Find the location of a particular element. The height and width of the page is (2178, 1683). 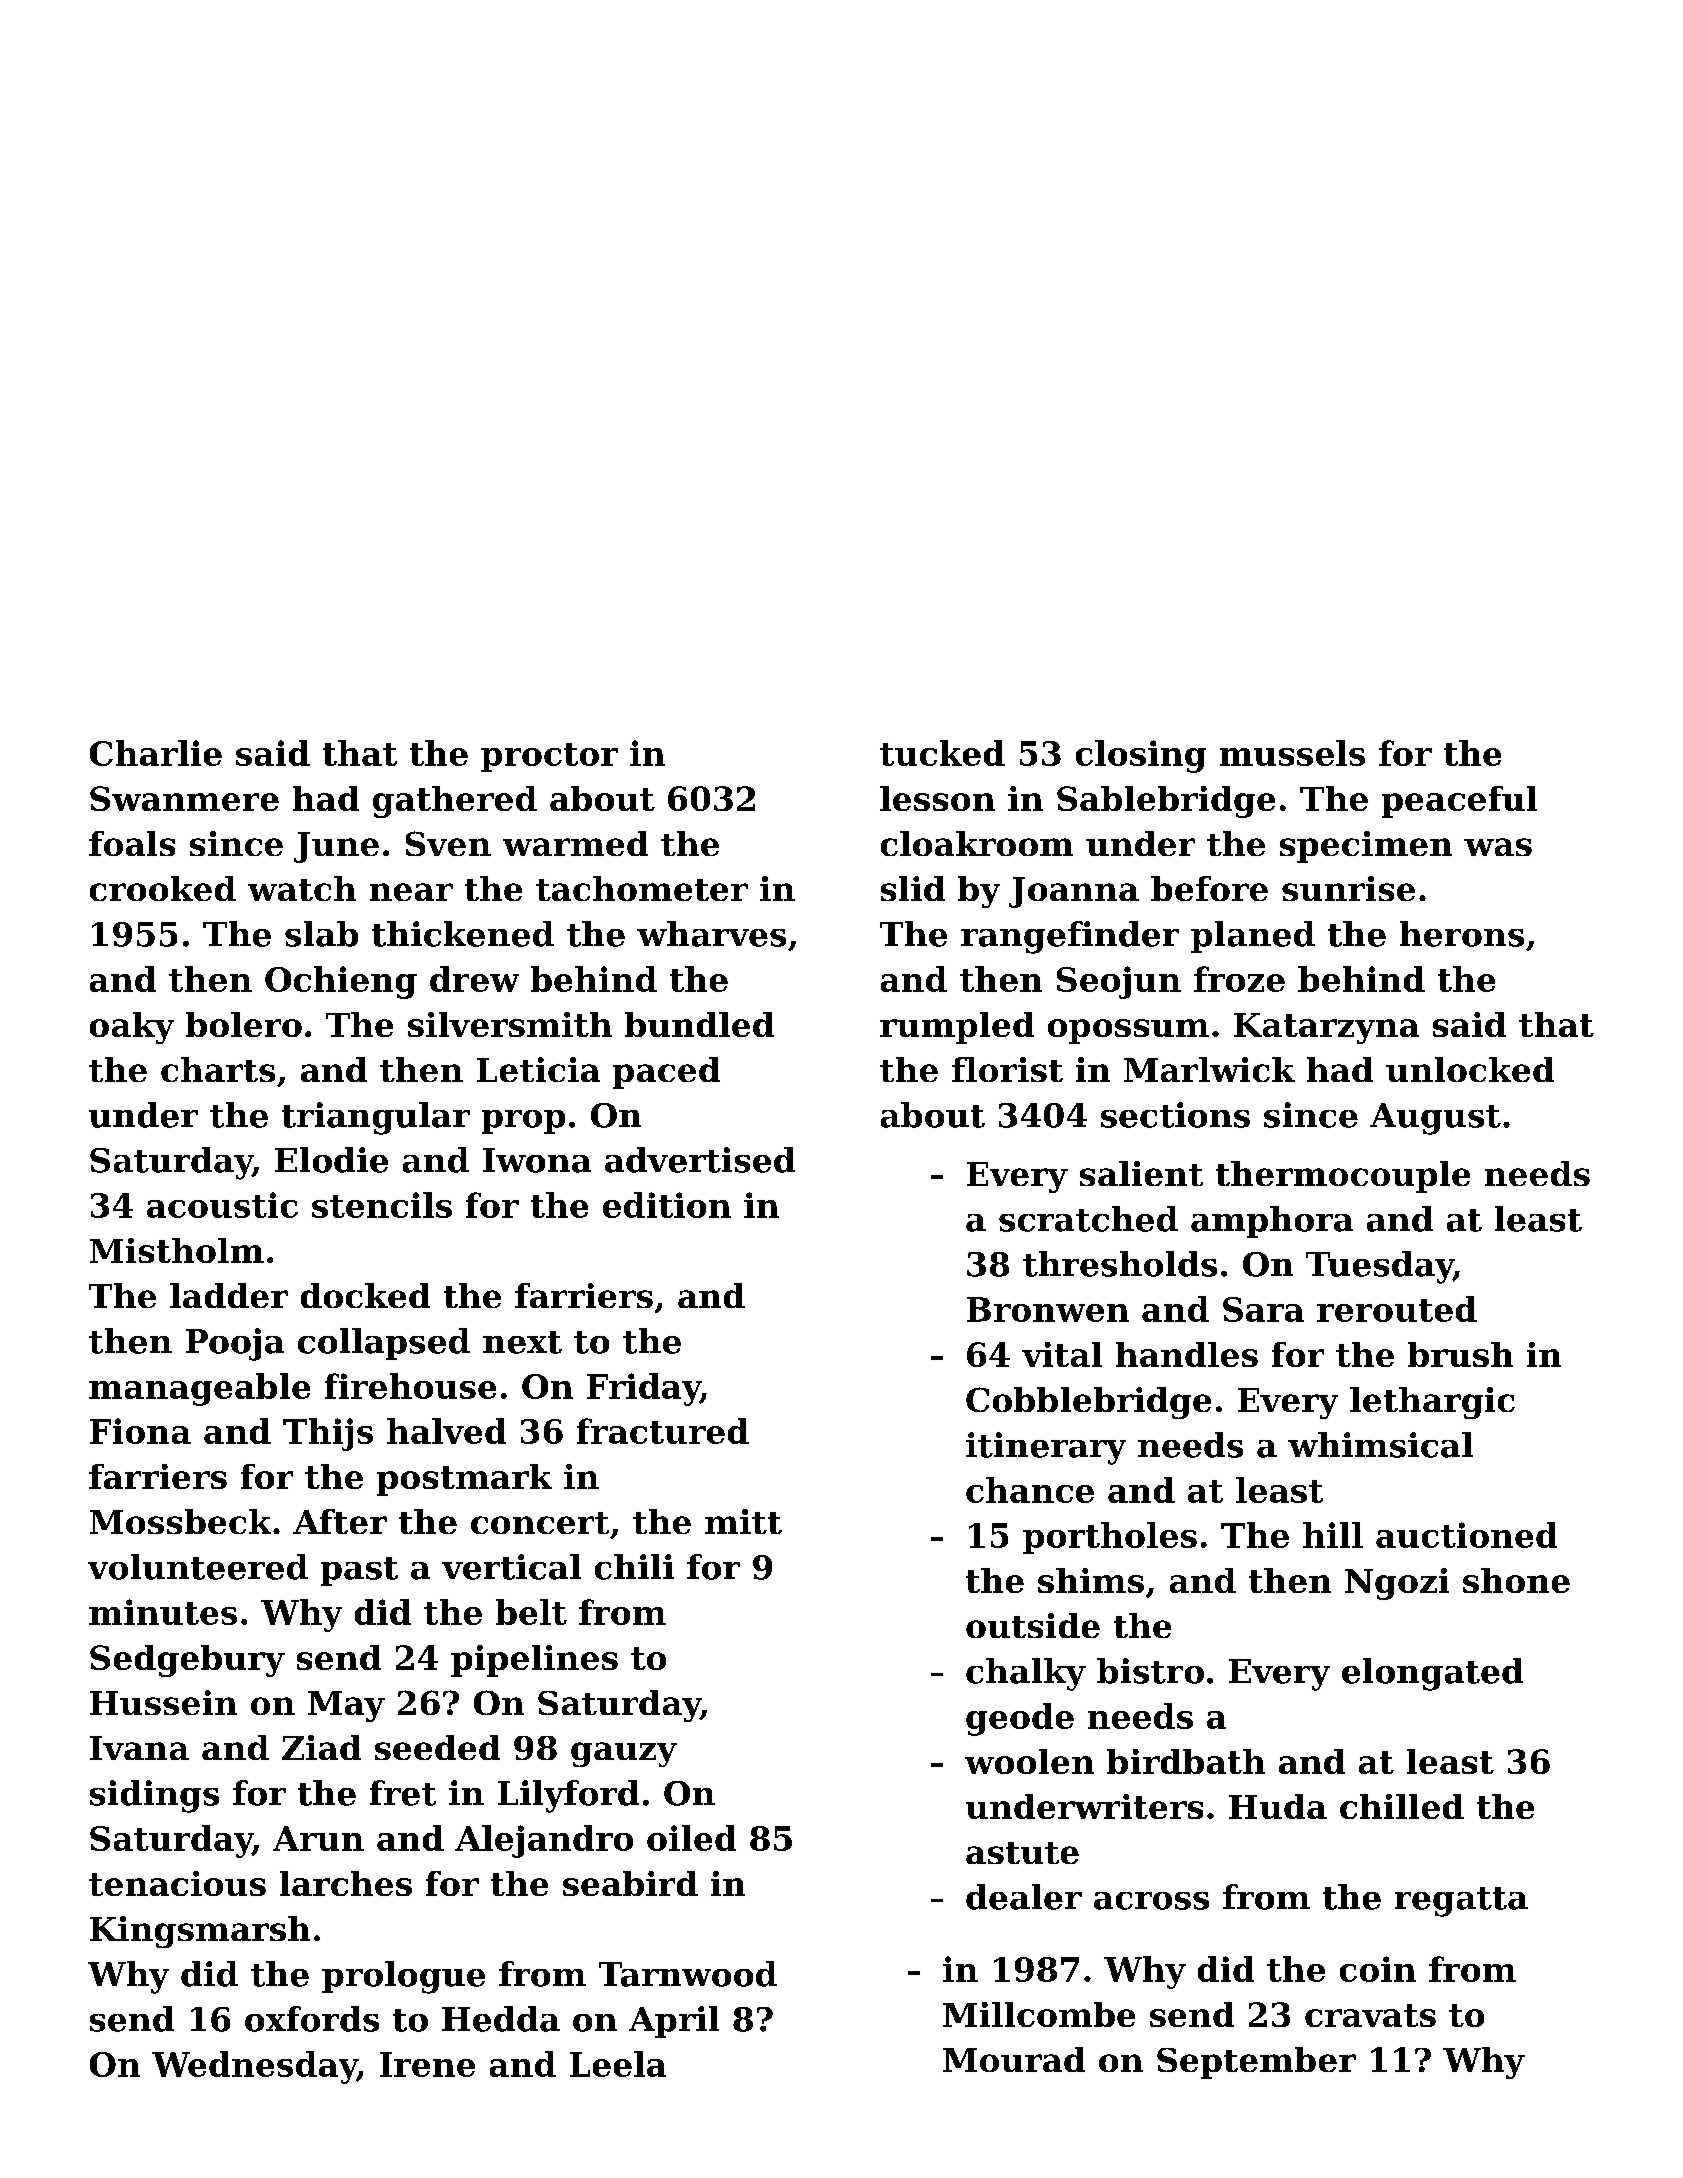

vertical is located at coordinates (511, 1567).
